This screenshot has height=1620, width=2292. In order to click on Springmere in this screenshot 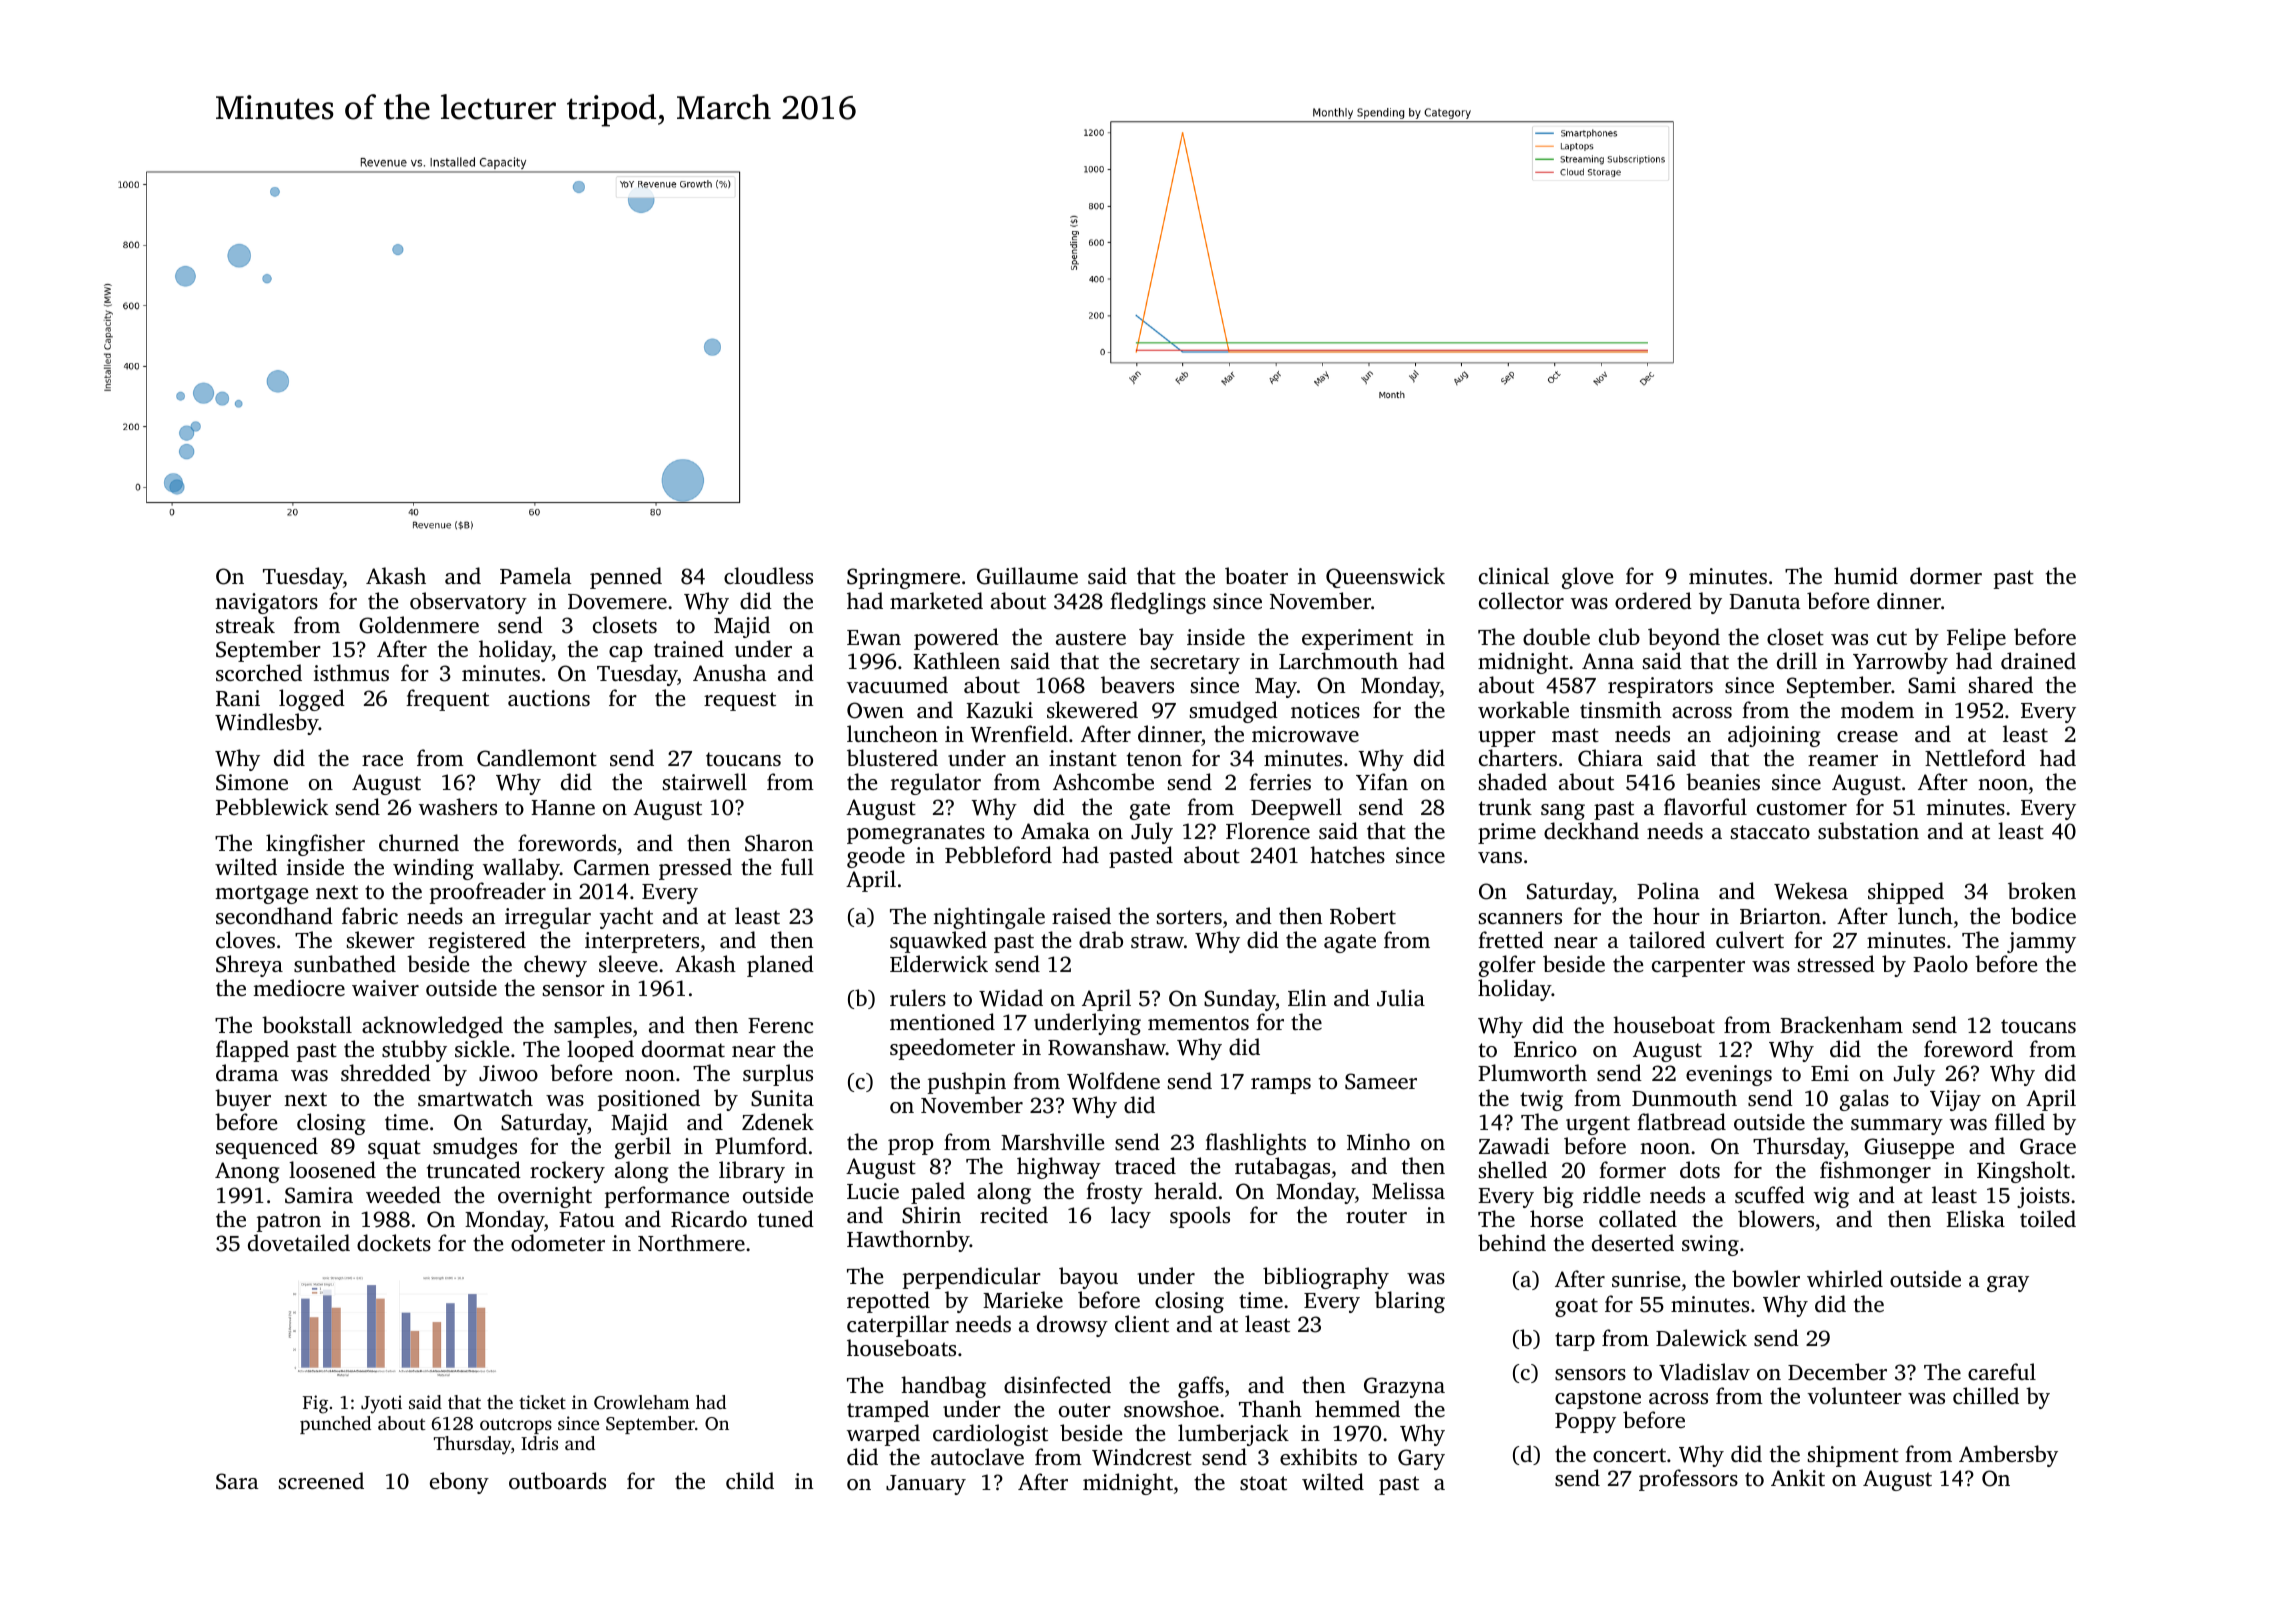, I will do `click(903, 578)`.
